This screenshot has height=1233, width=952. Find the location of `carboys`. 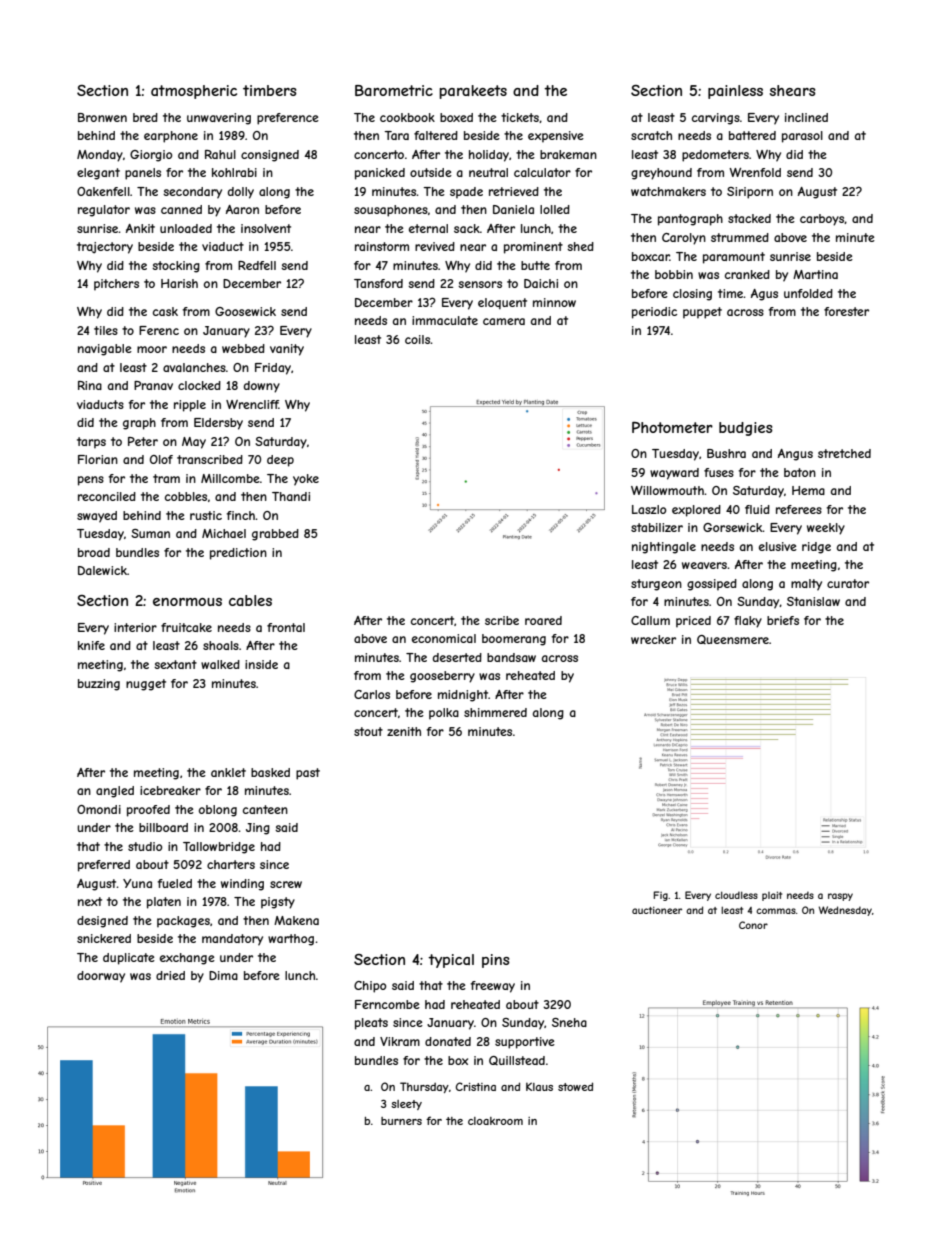

carboys is located at coordinates (822, 220).
